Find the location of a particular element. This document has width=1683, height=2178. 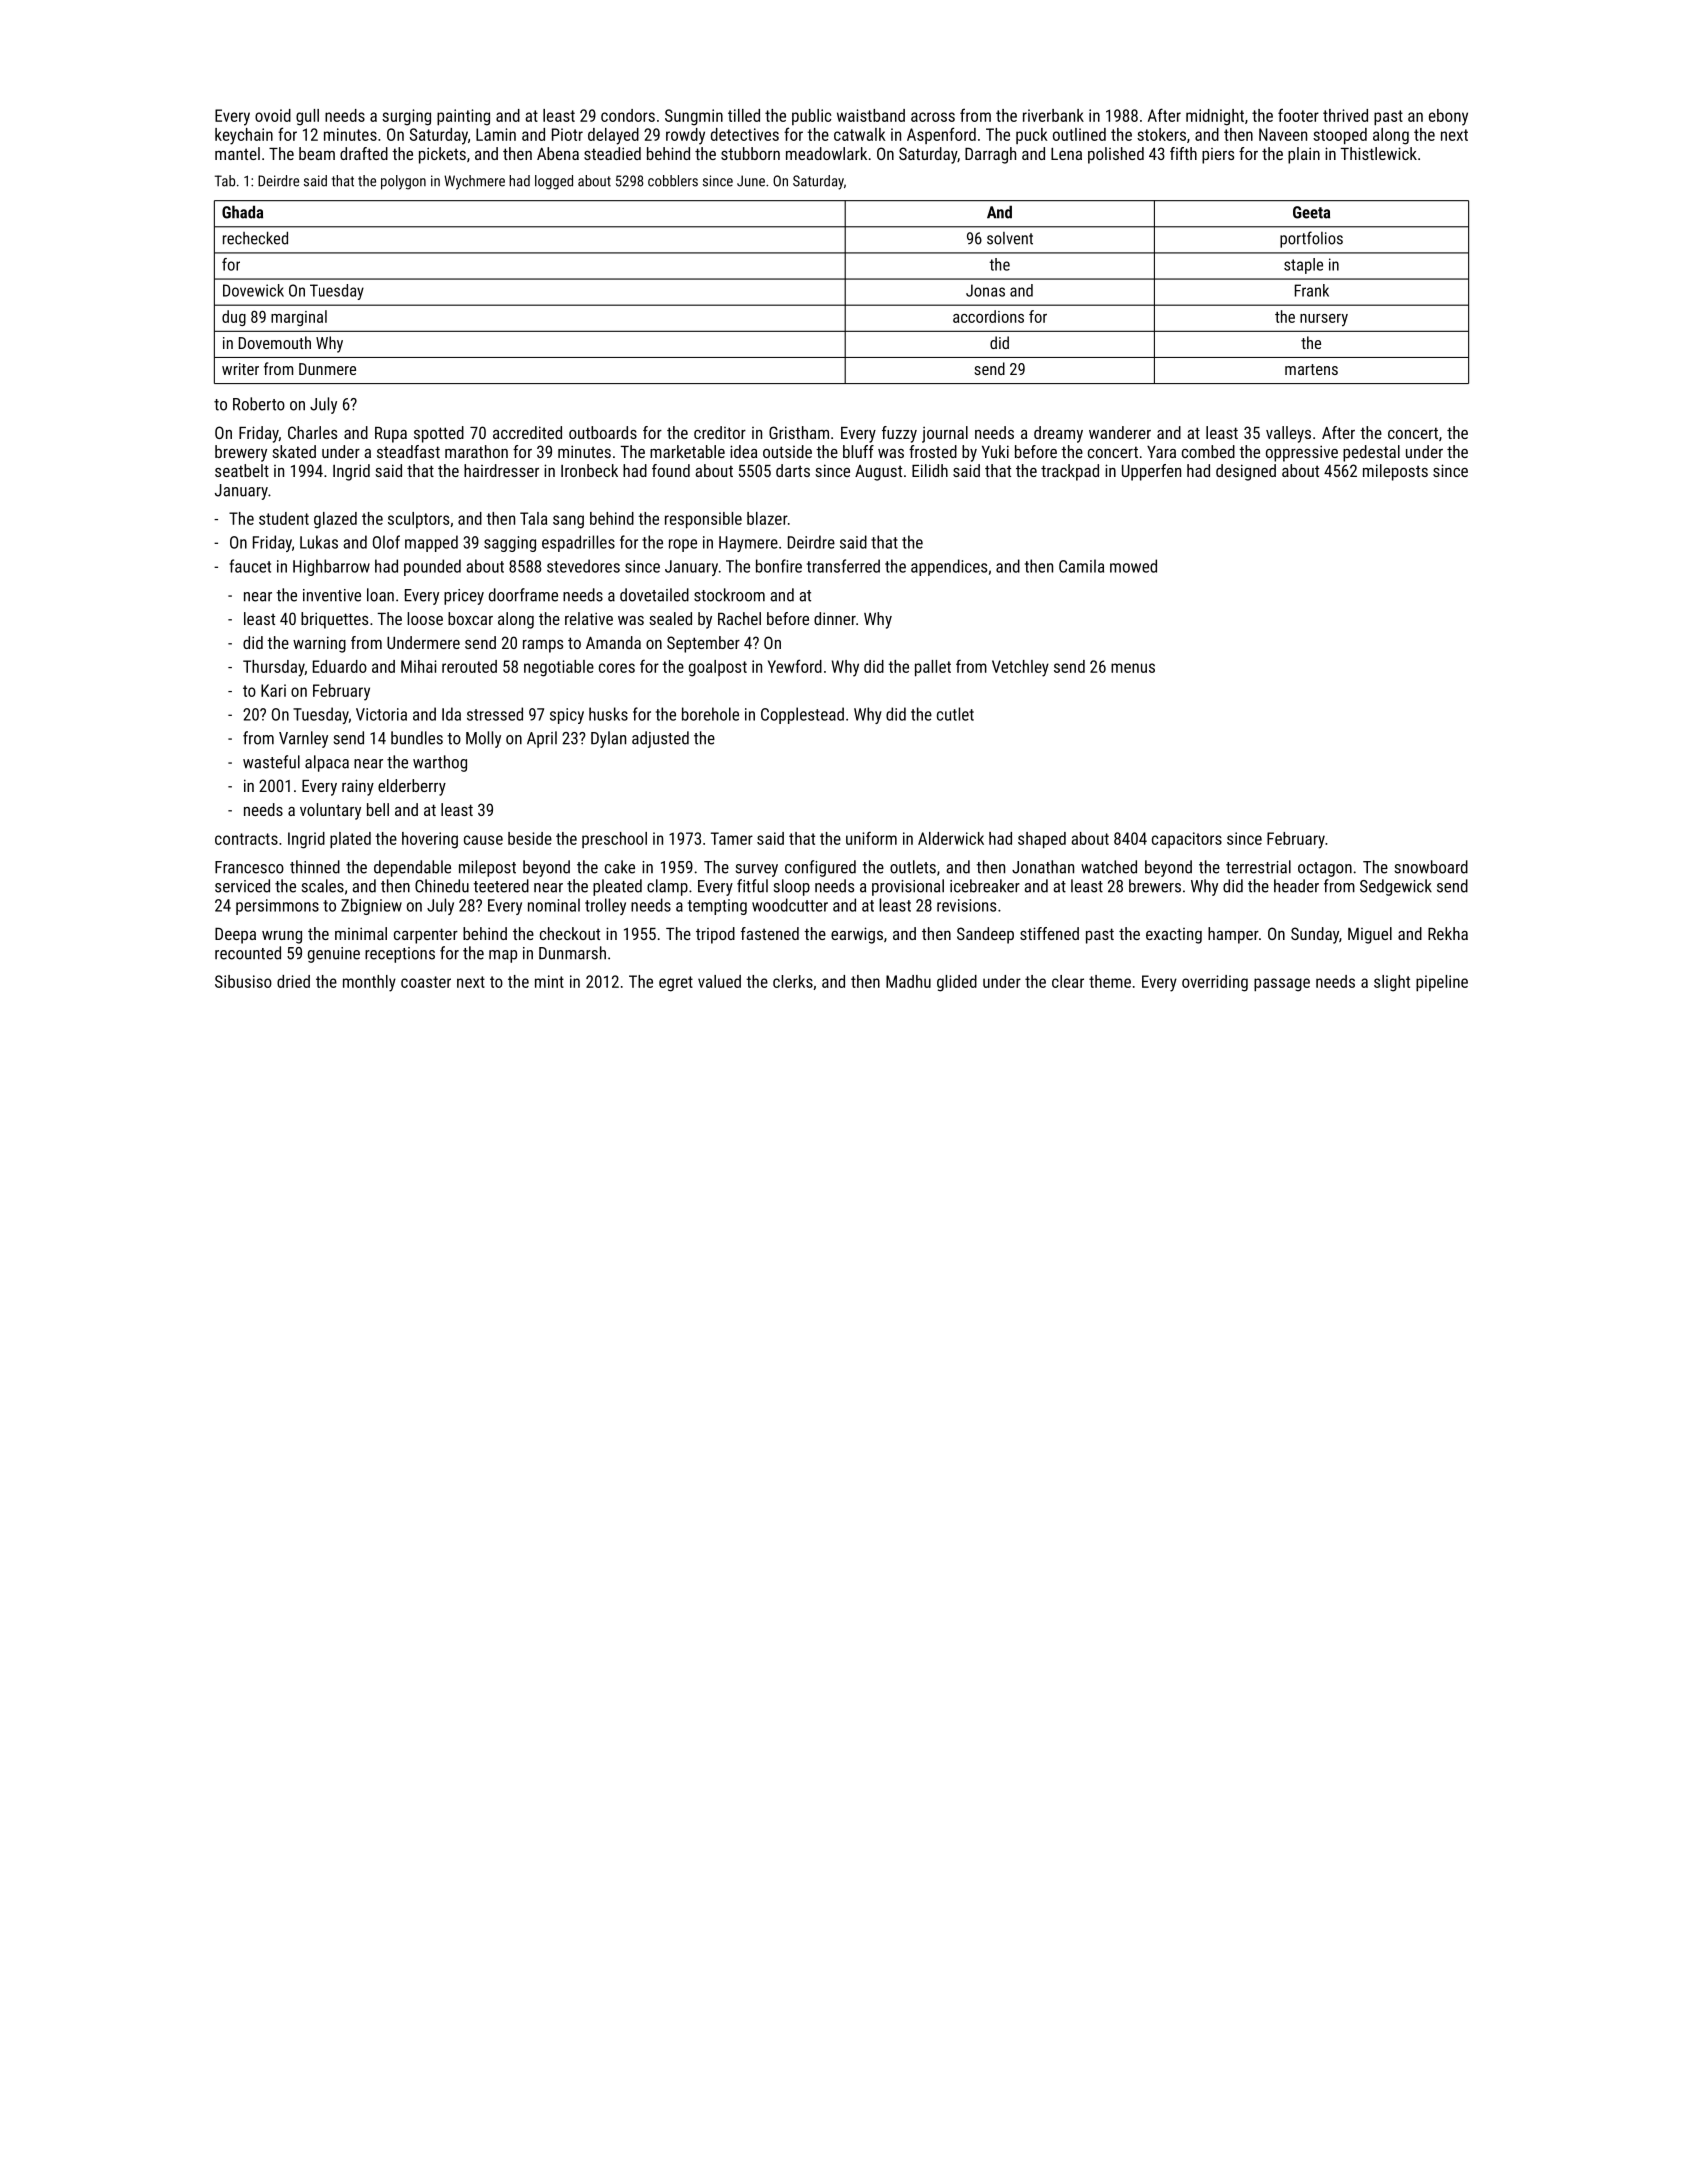

responsible is located at coordinates (703, 520).
